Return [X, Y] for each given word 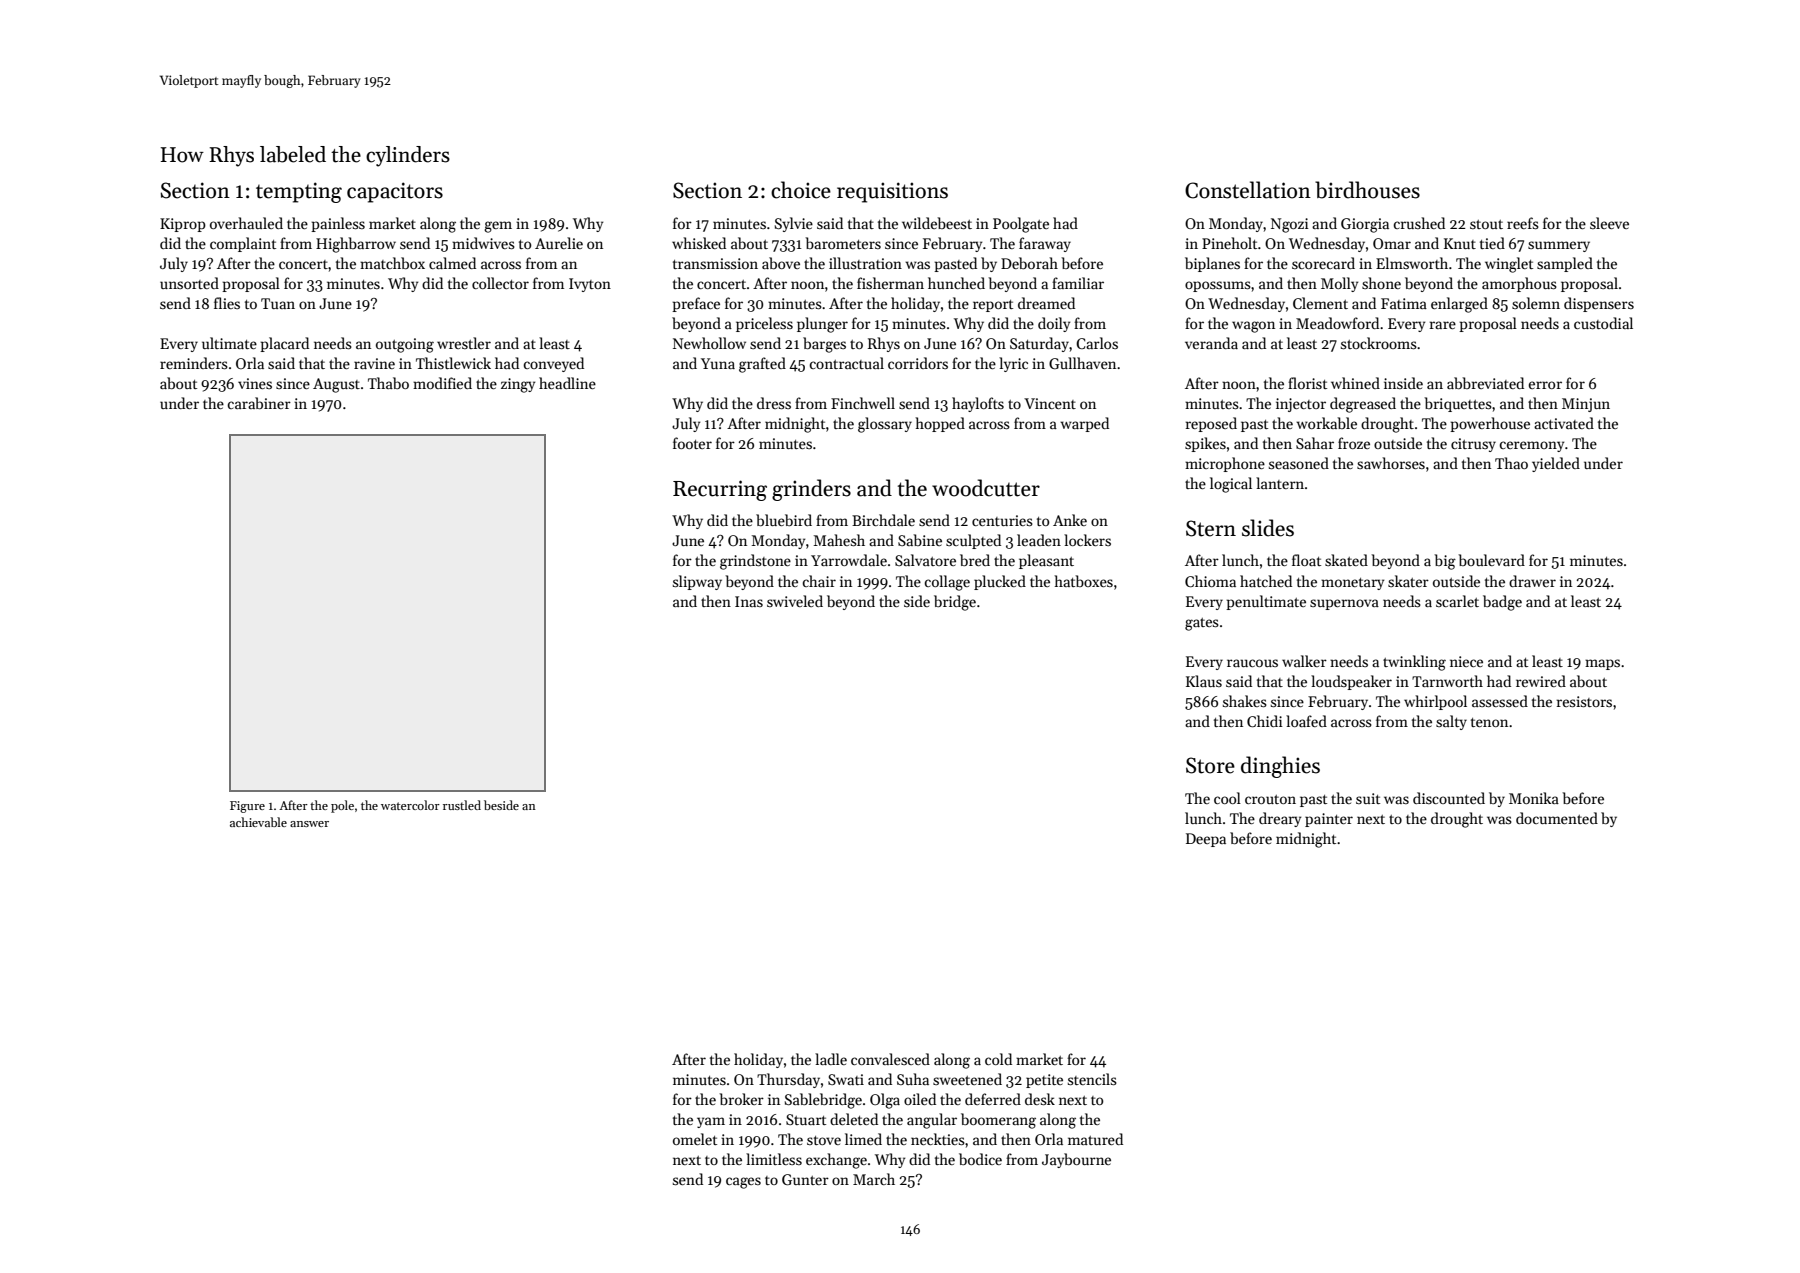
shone [1381, 283]
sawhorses [1391, 463]
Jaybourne [1076, 1160]
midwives [483, 243]
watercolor [410, 805]
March [874, 1179]
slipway [697, 582]
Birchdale [883, 520]
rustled [462, 805]
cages [743, 1183]
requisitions [892, 192]
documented [1557, 818]
